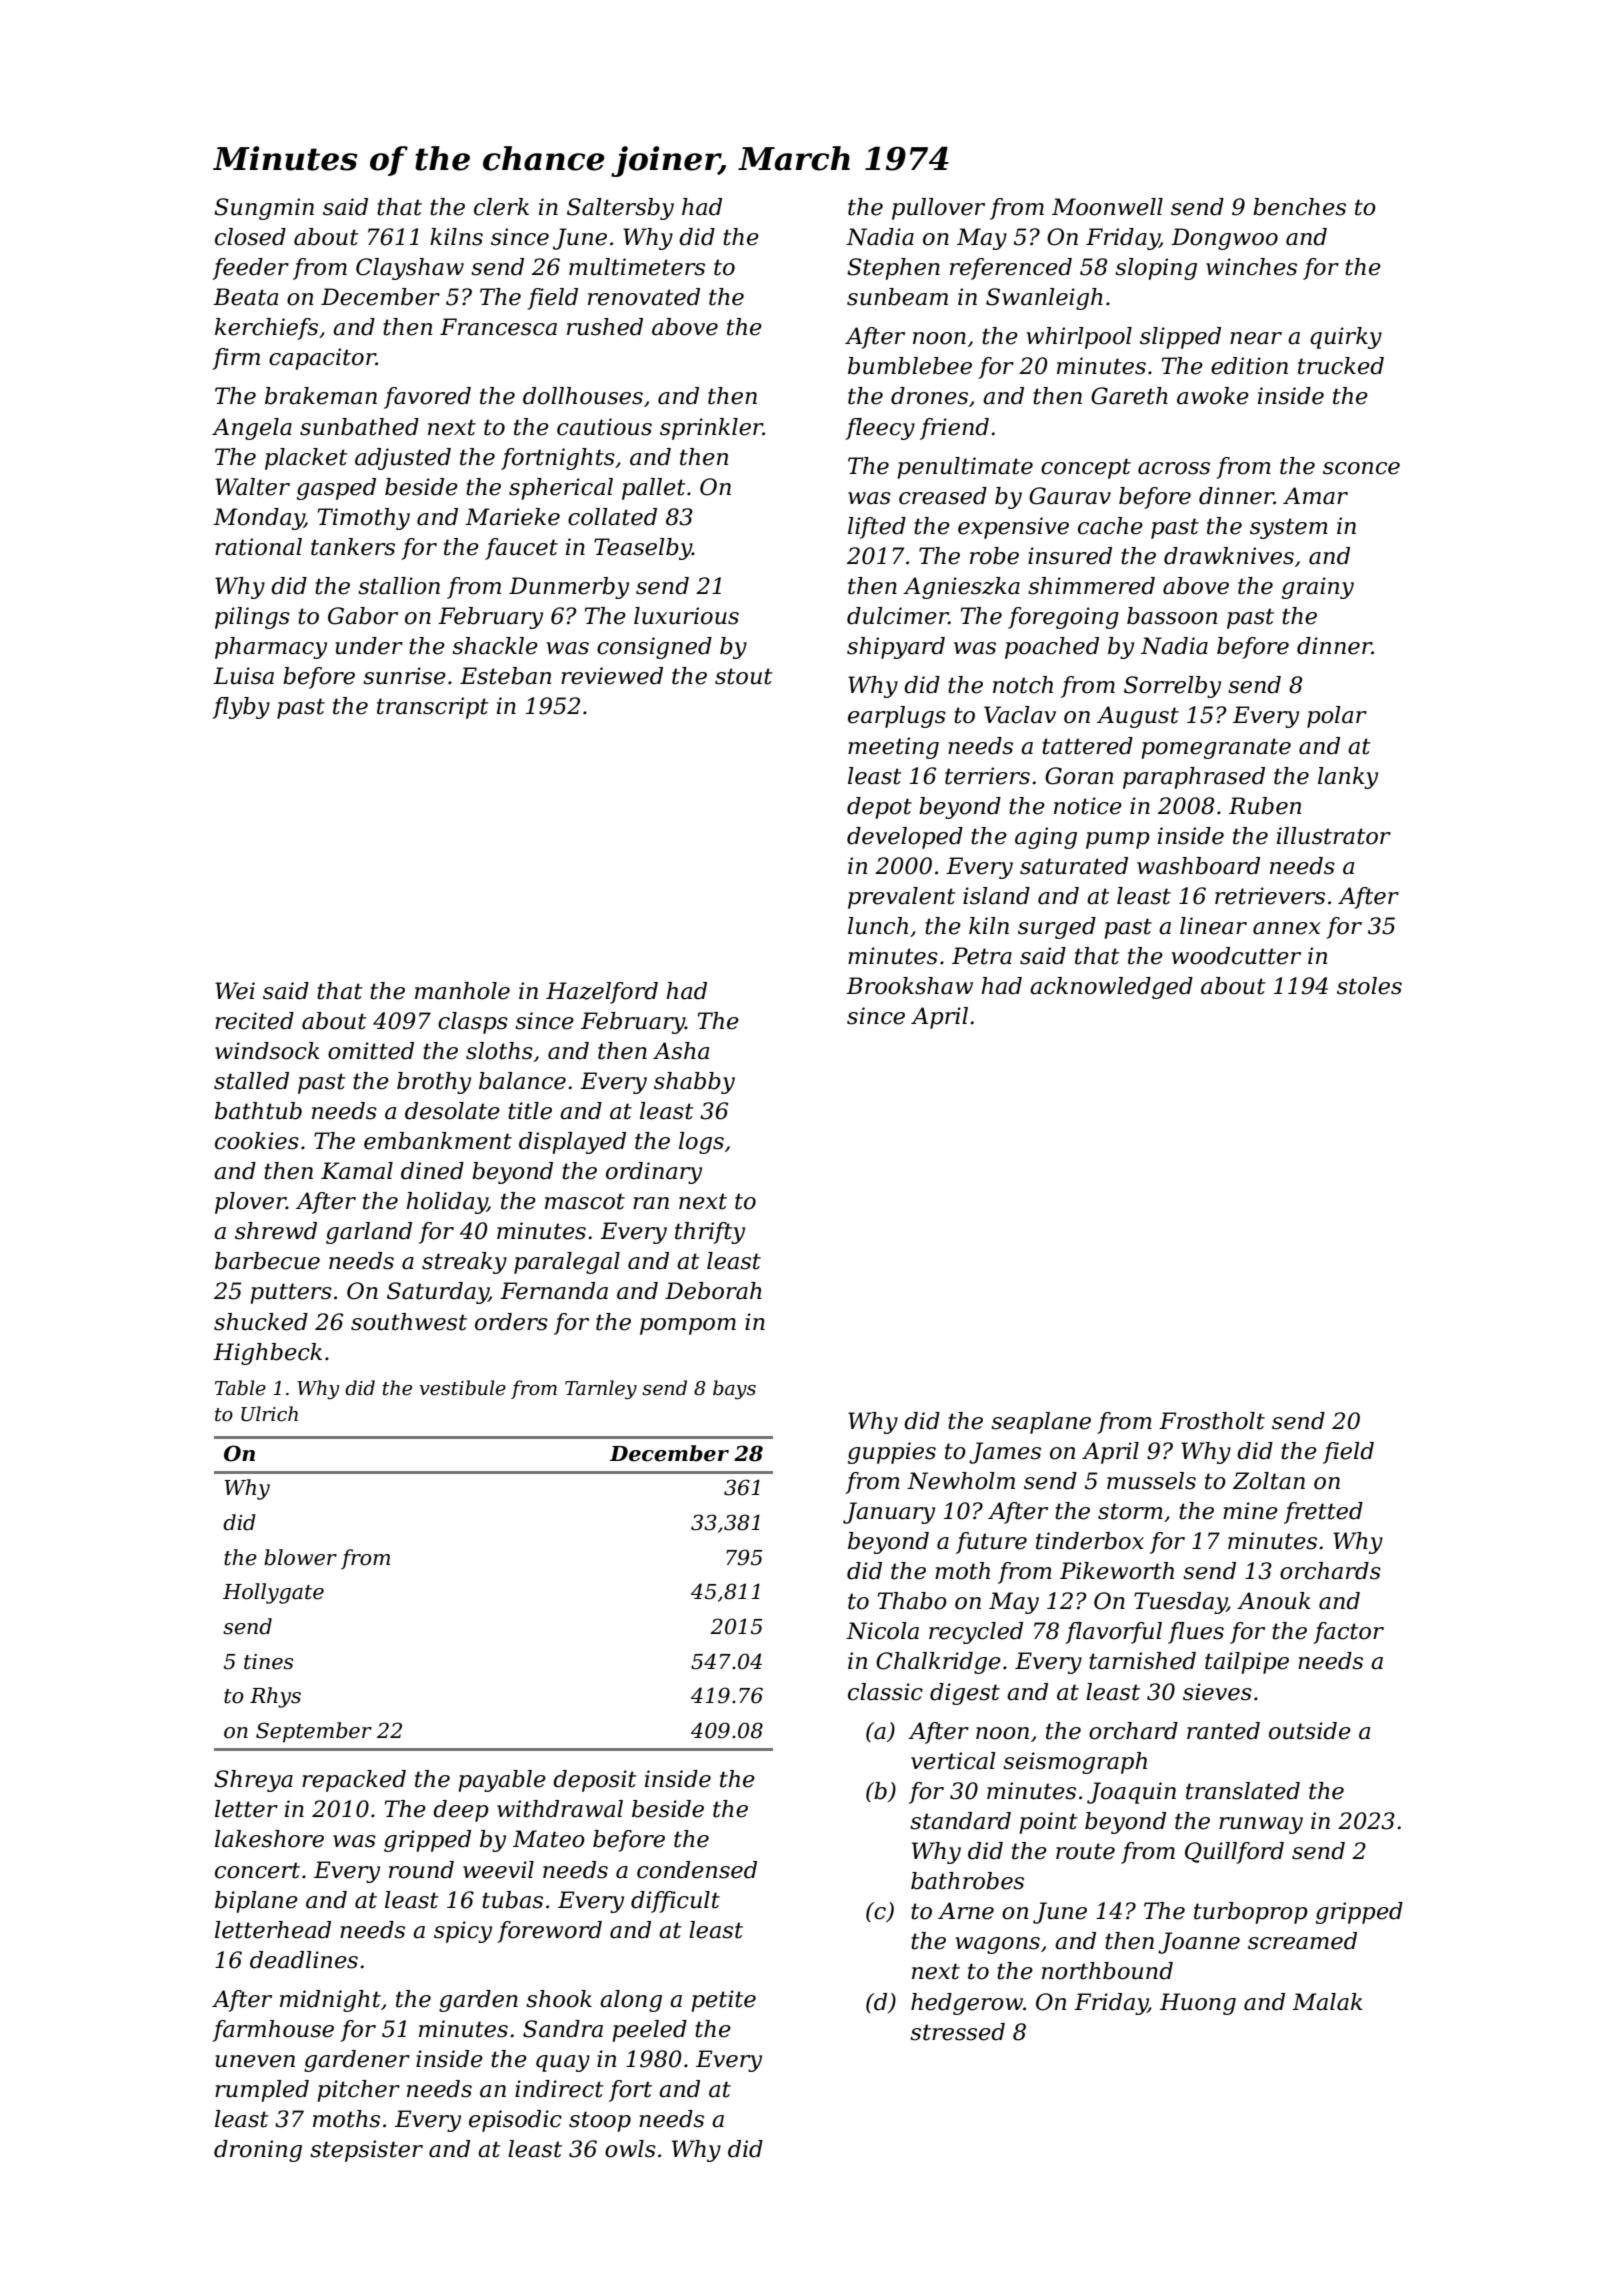  I want to click on Goran, so click(1079, 776).
